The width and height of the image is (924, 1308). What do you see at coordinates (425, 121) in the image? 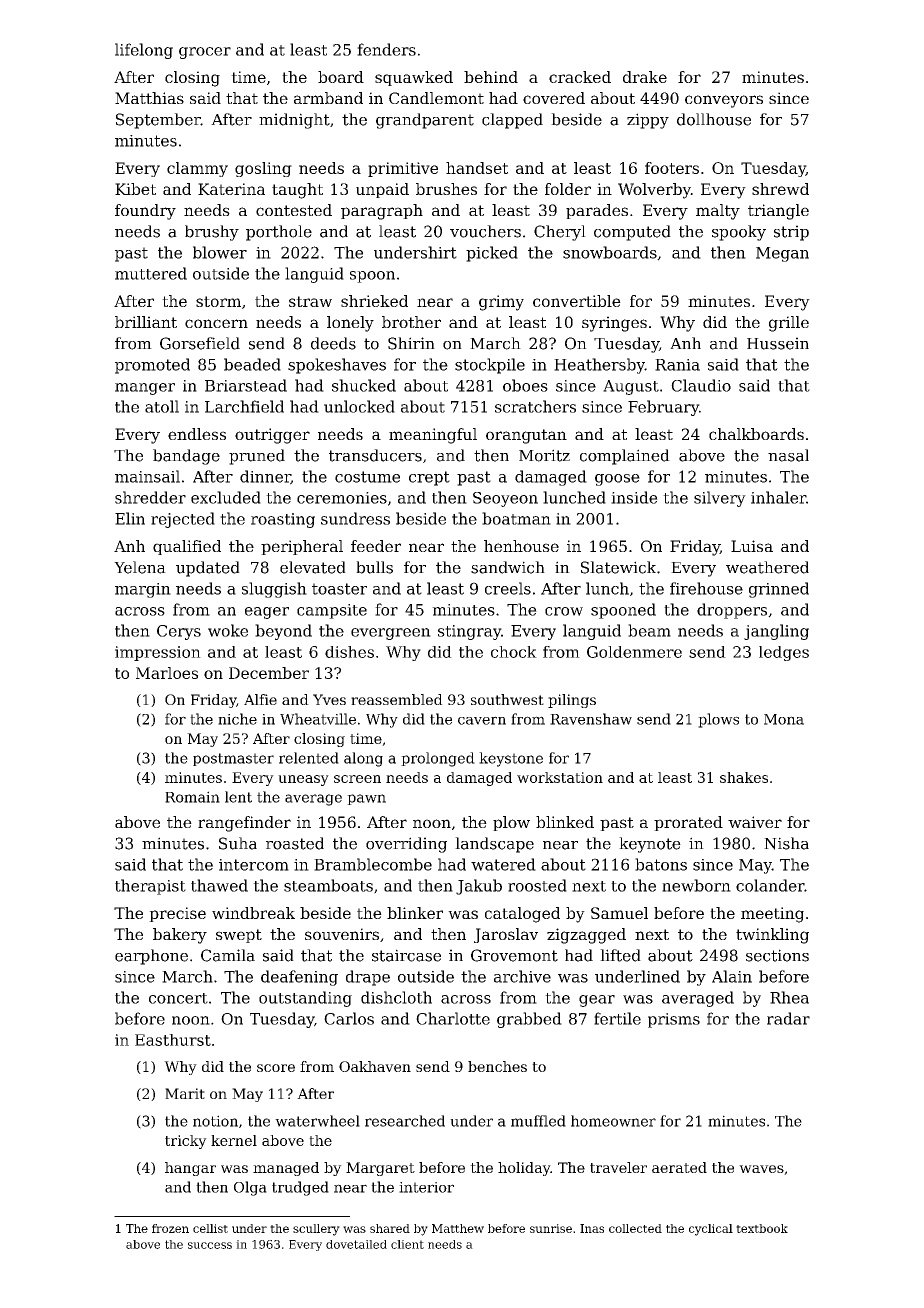
I see `grandparent` at bounding box center [425, 121].
